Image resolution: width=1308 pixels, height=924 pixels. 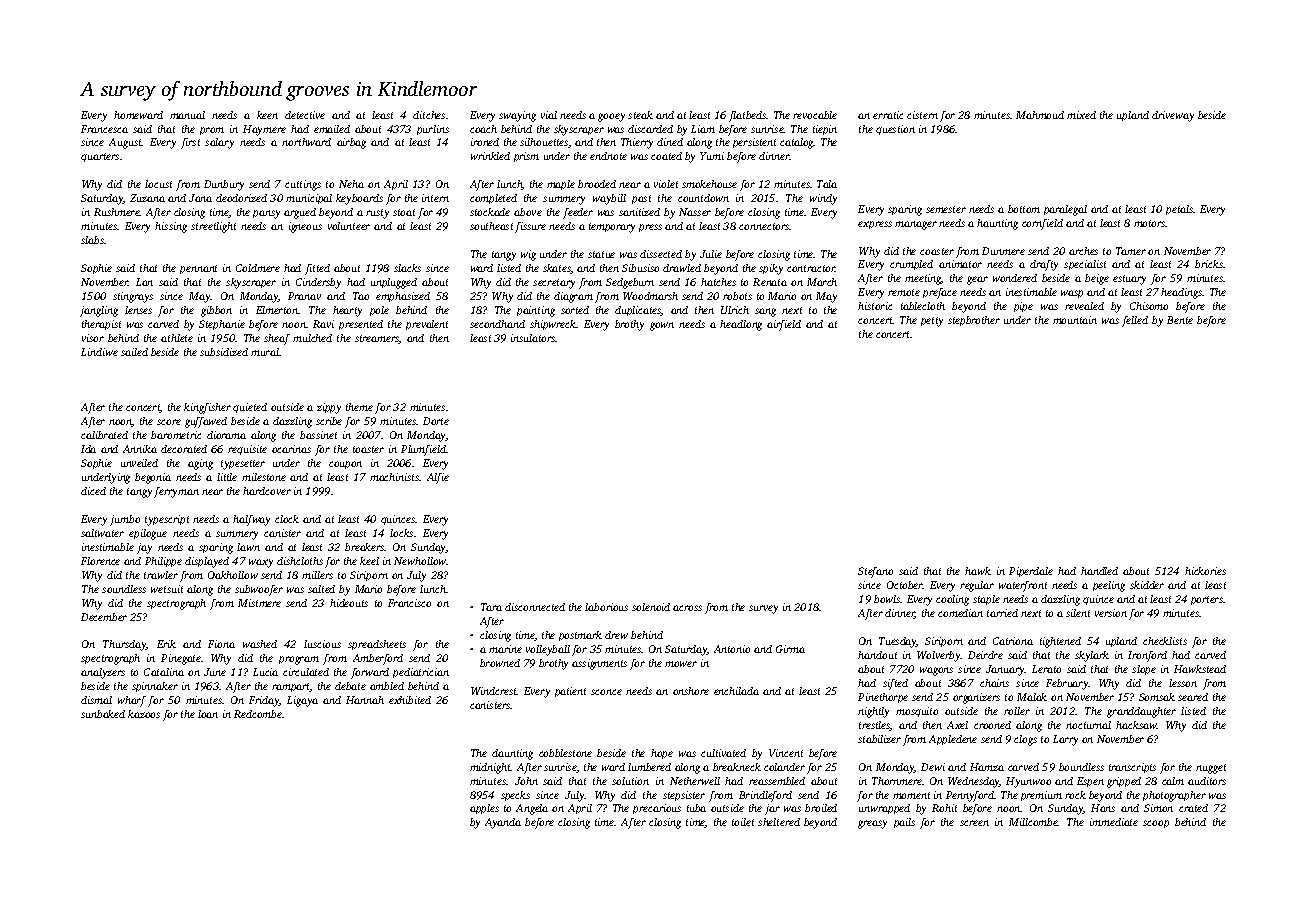 What do you see at coordinates (484, 809) in the screenshot?
I see `apples` at bounding box center [484, 809].
